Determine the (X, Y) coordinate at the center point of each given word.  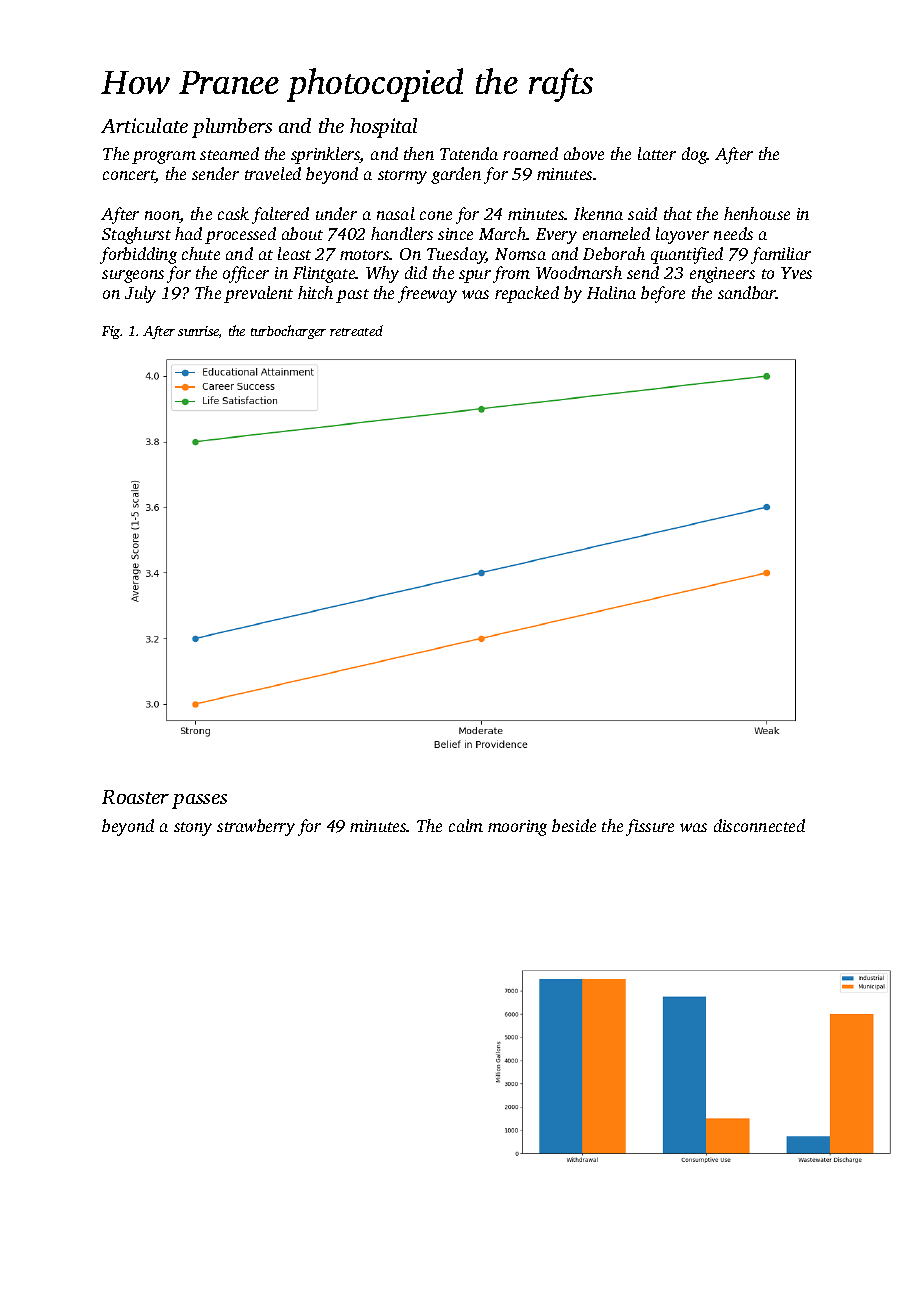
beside (574, 825)
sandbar (747, 292)
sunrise (198, 331)
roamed (530, 153)
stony (193, 829)
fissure (650, 827)
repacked (527, 294)
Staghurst (136, 235)
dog (694, 155)
